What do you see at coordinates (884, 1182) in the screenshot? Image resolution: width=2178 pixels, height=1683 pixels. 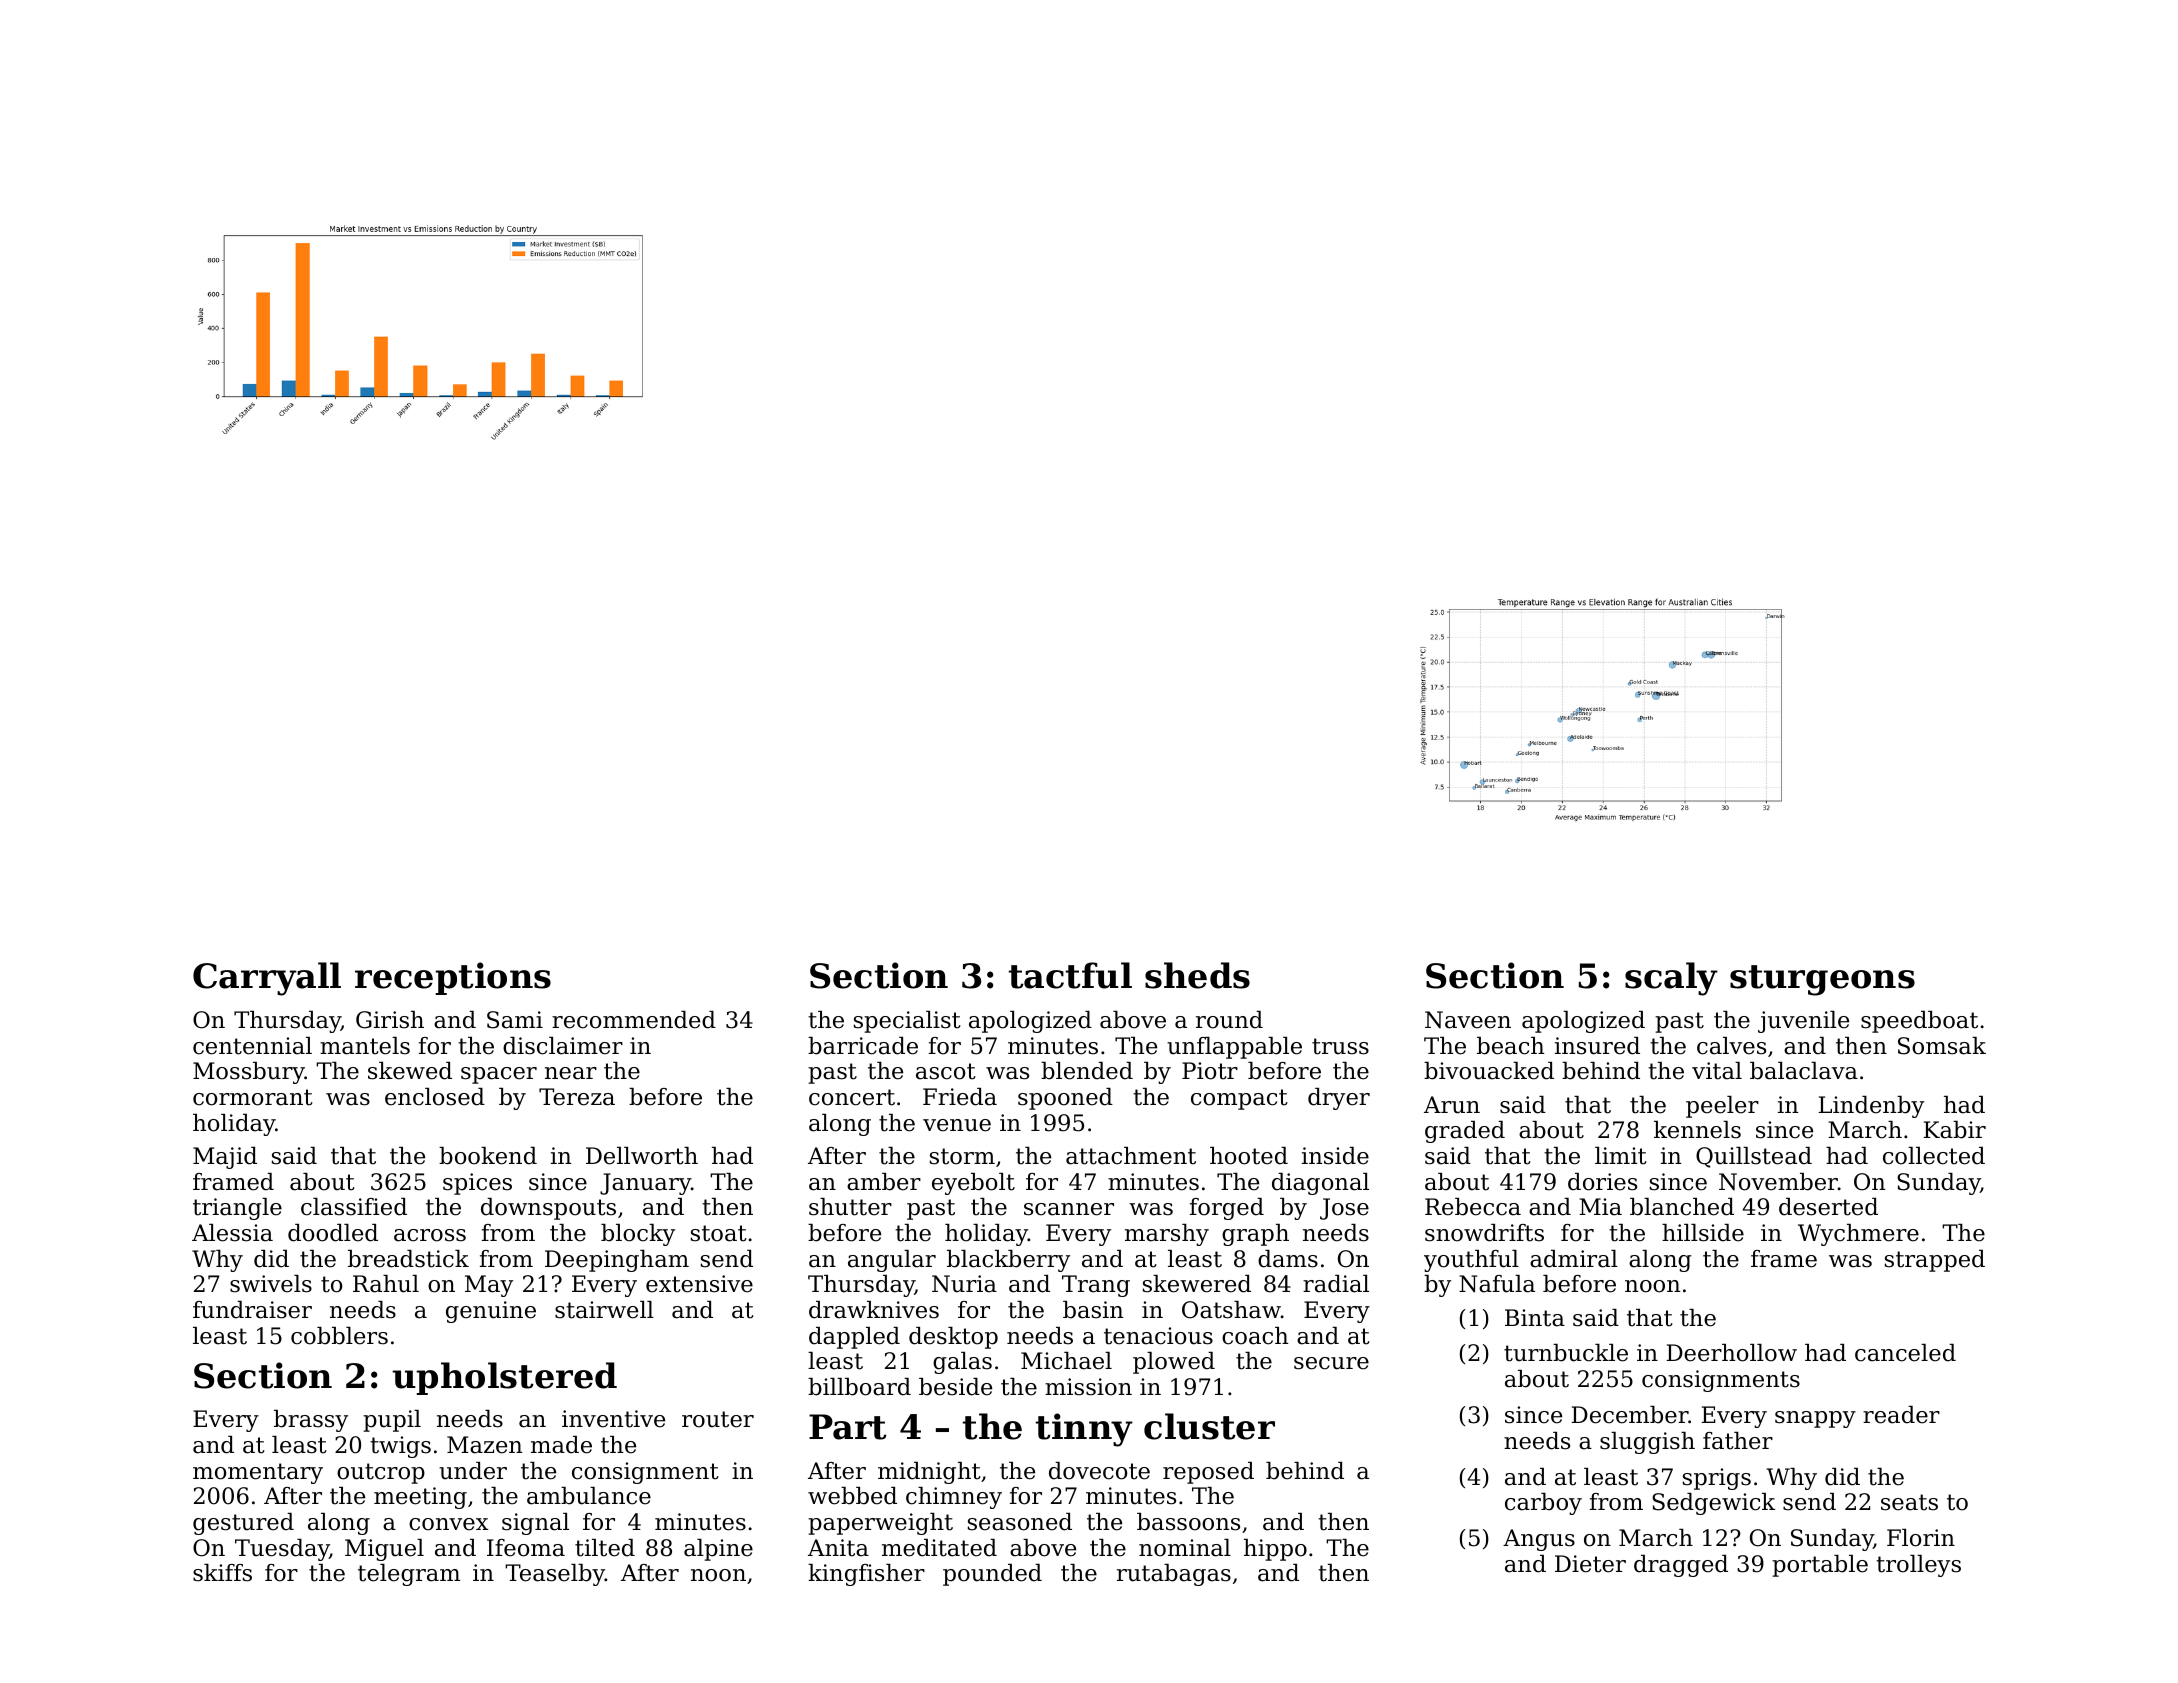 I see `amber` at bounding box center [884, 1182].
